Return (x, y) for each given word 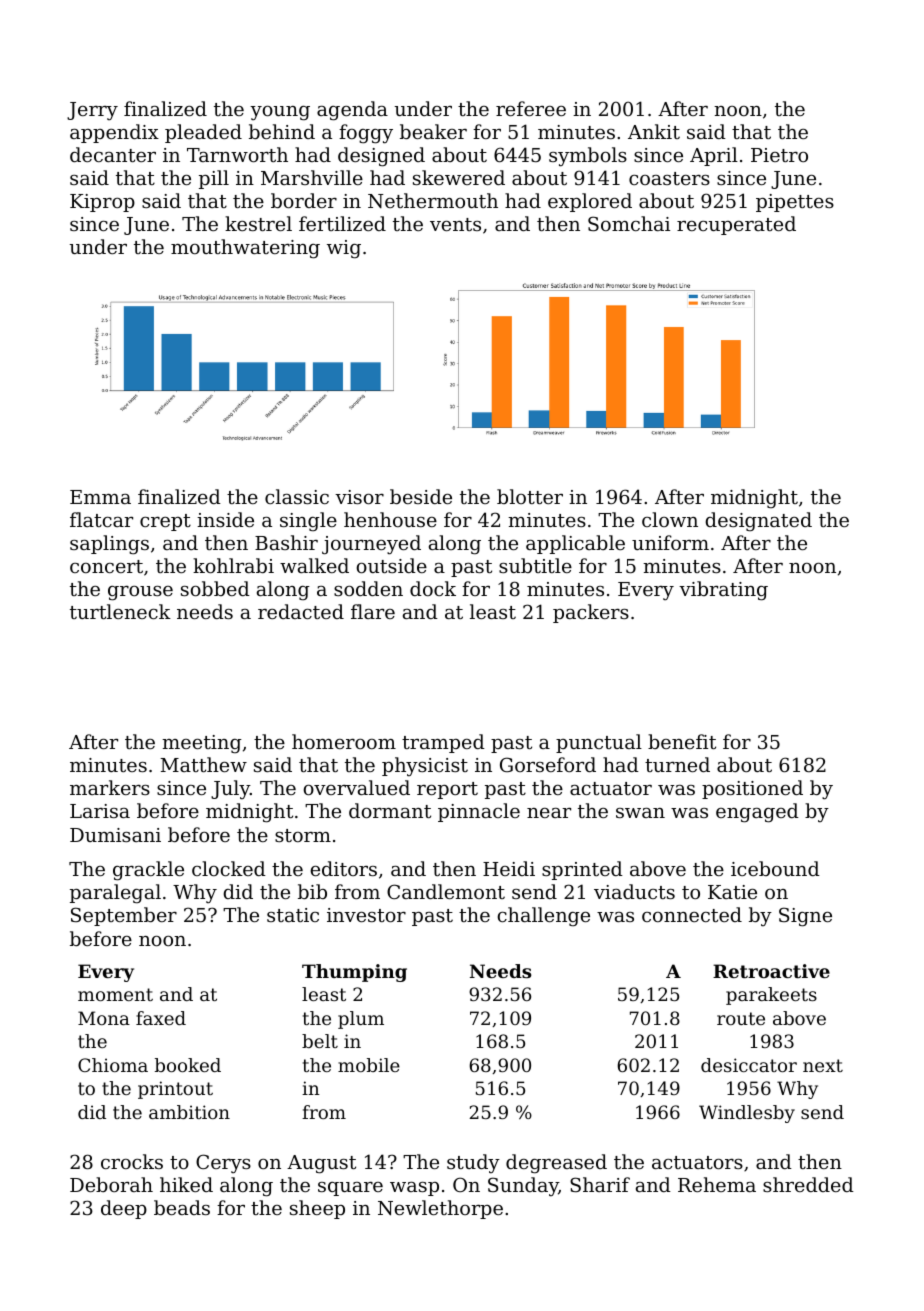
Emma (100, 497)
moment (115, 994)
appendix (114, 133)
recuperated (736, 225)
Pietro (779, 155)
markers (110, 787)
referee (531, 108)
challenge (544, 917)
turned (677, 764)
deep (124, 1209)
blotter (530, 496)
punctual (599, 743)
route (741, 1018)
